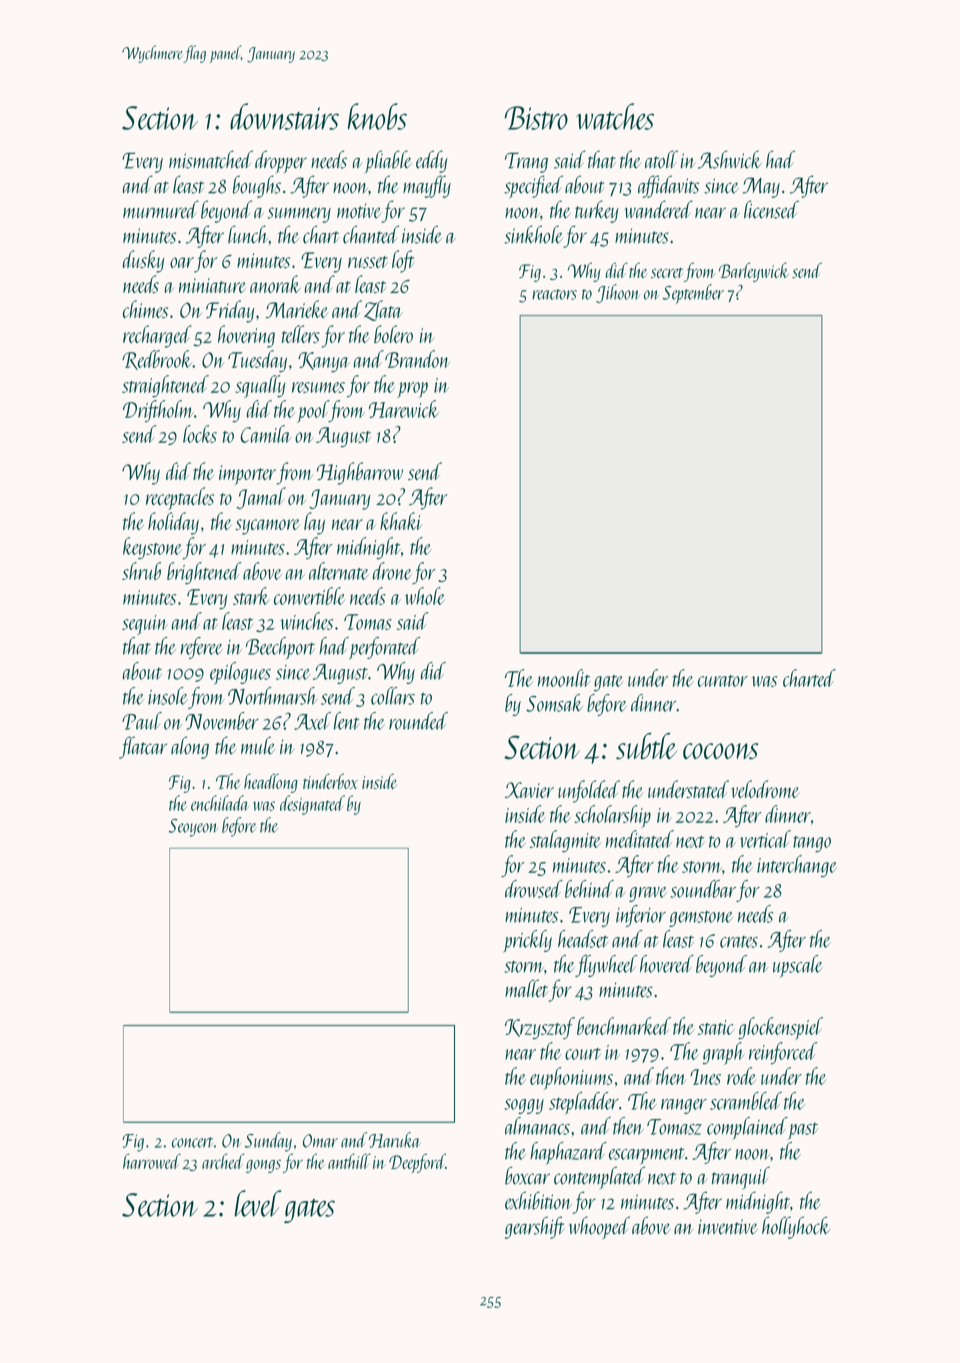  I want to click on mayfly, so click(427, 186).
